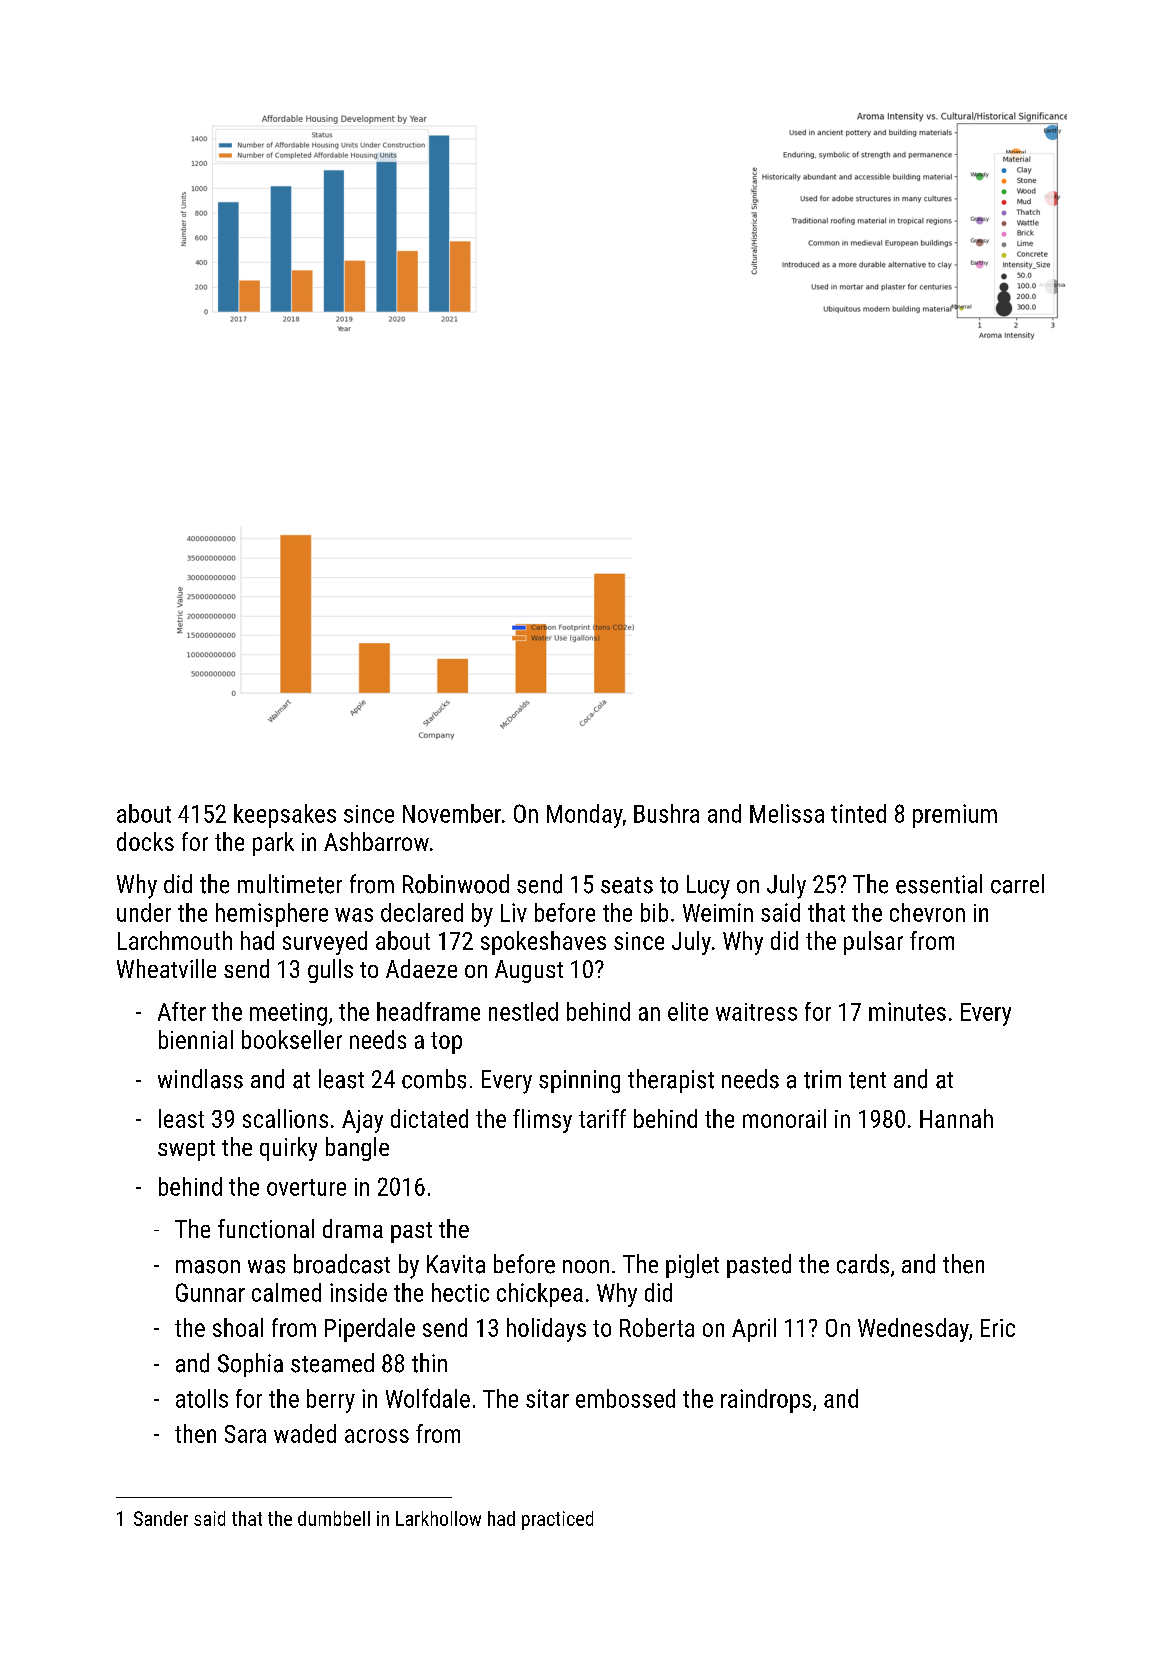 Image resolution: width=1165 pixels, height=1654 pixels. What do you see at coordinates (822, 1079) in the screenshot?
I see `trim` at bounding box center [822, 1079].
